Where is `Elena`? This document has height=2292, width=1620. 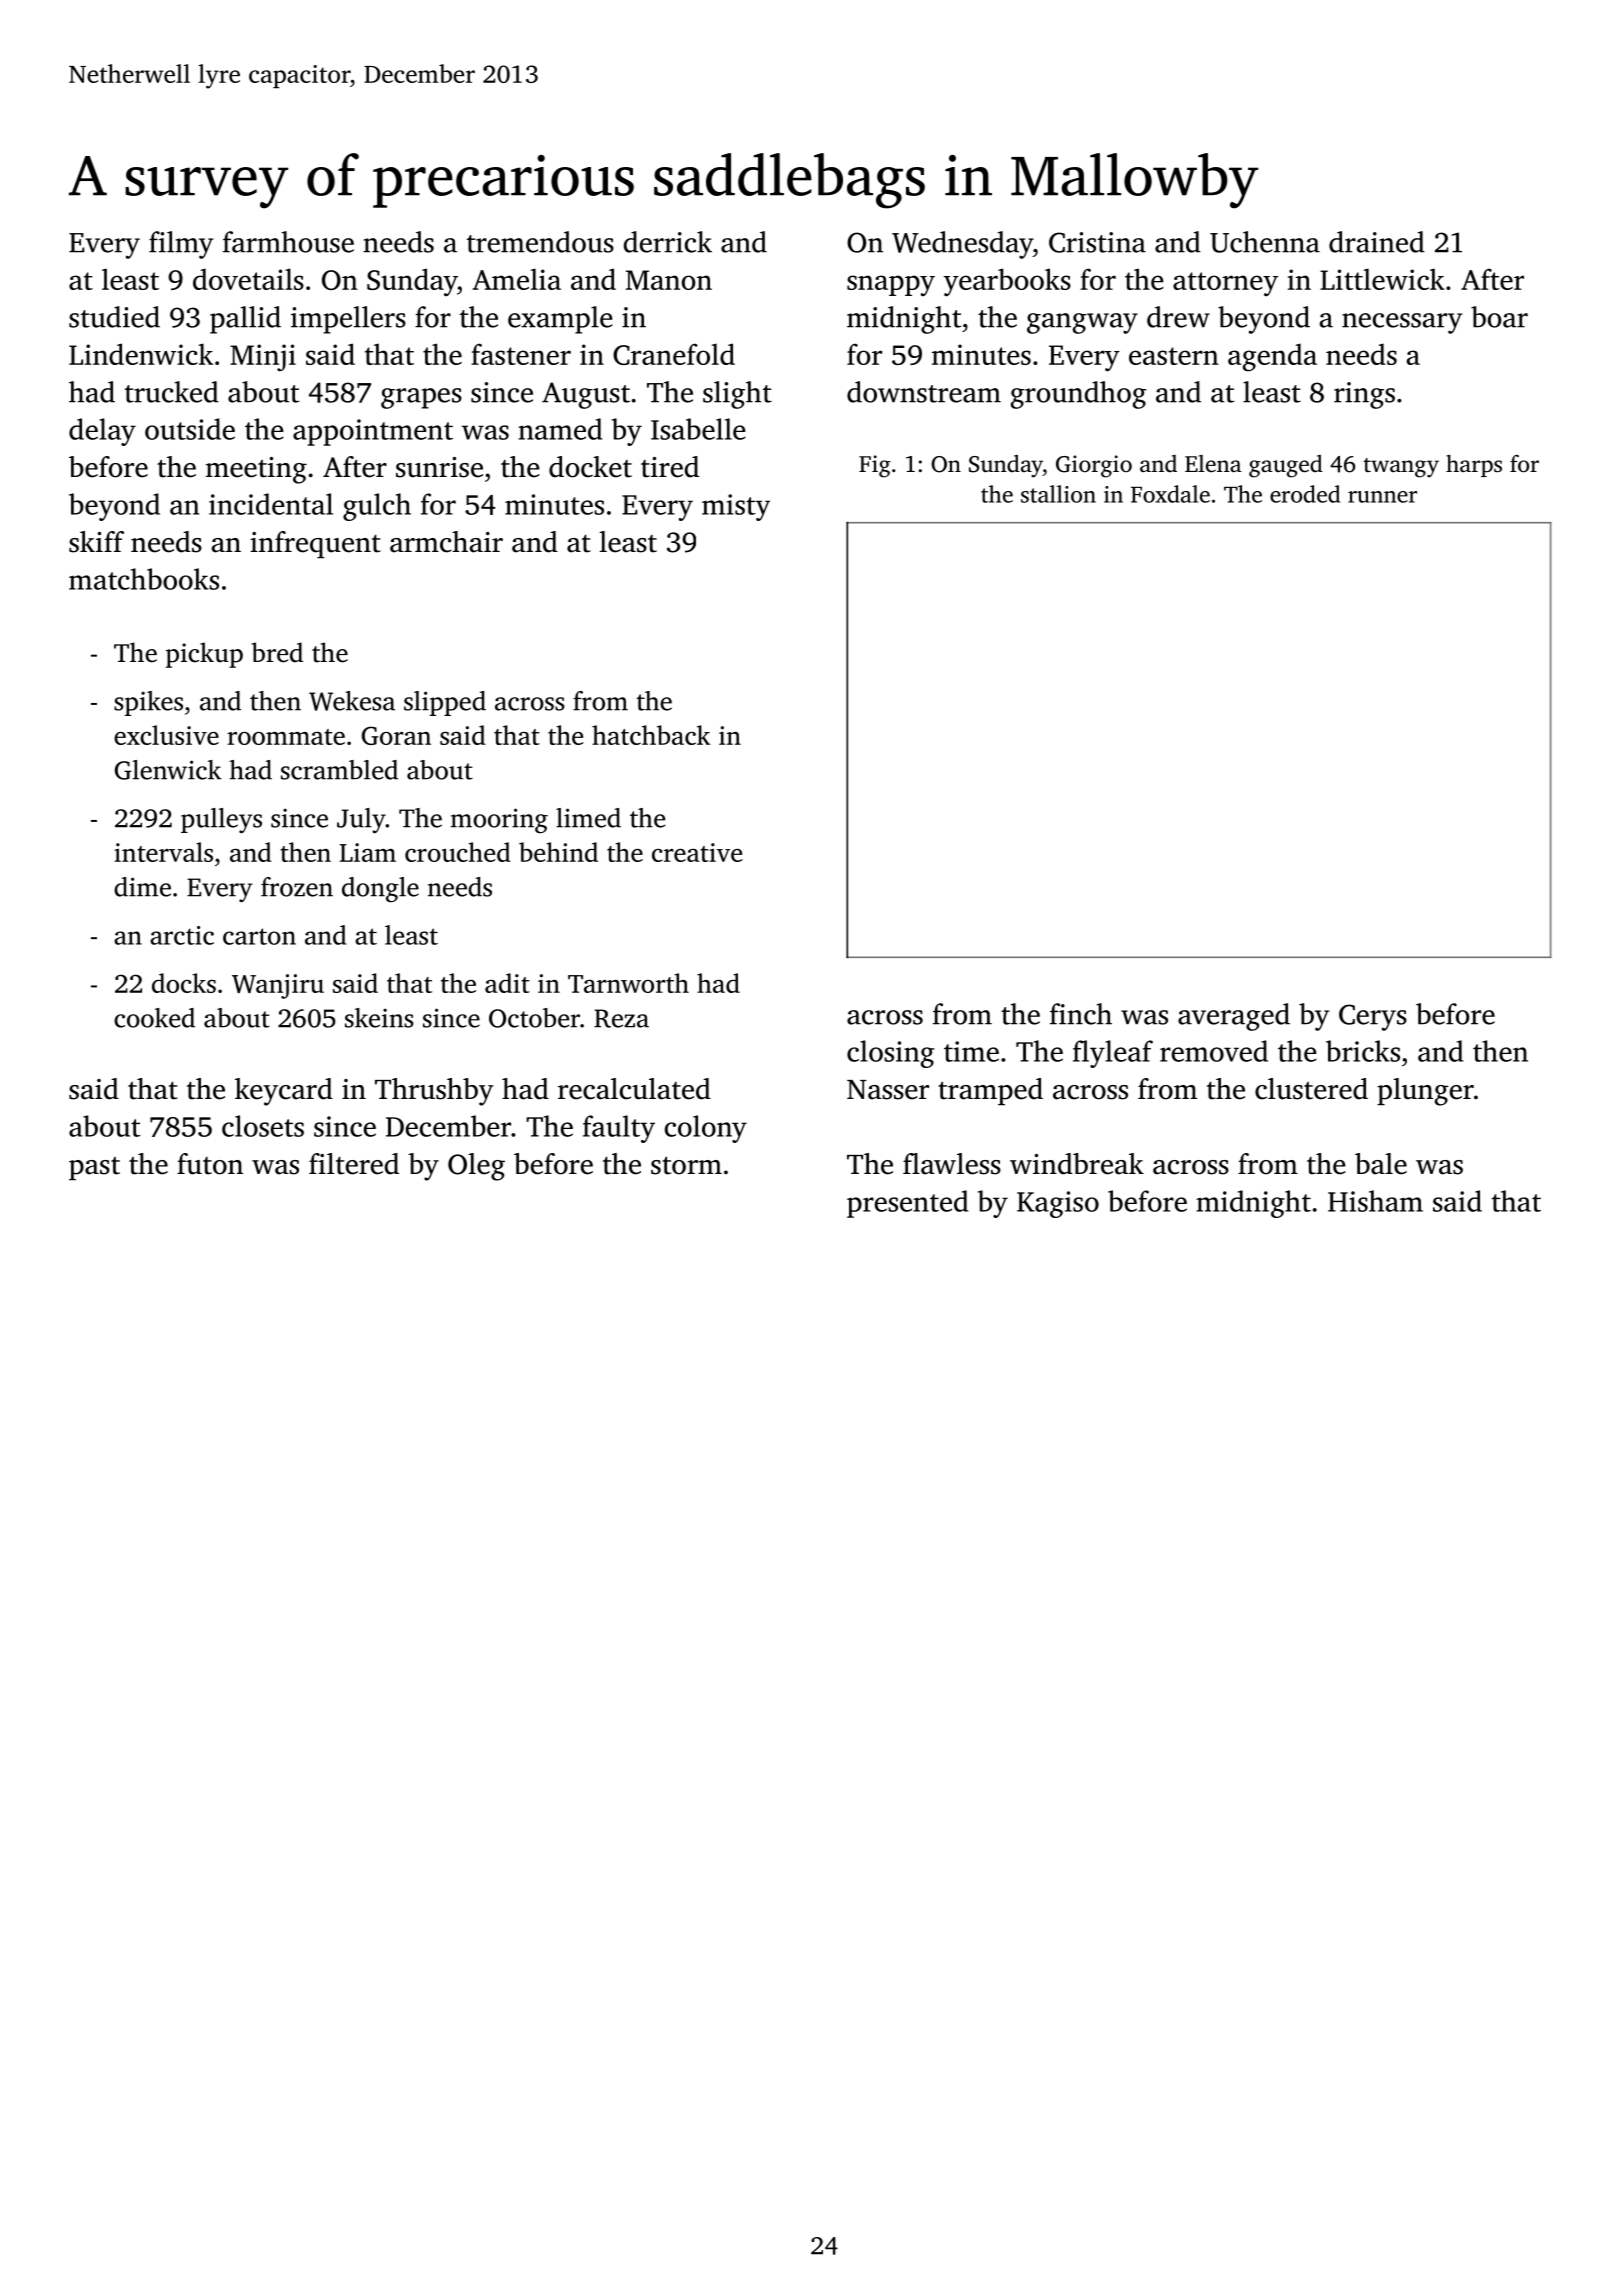
Elena is located at coordinates (1213, 464).
